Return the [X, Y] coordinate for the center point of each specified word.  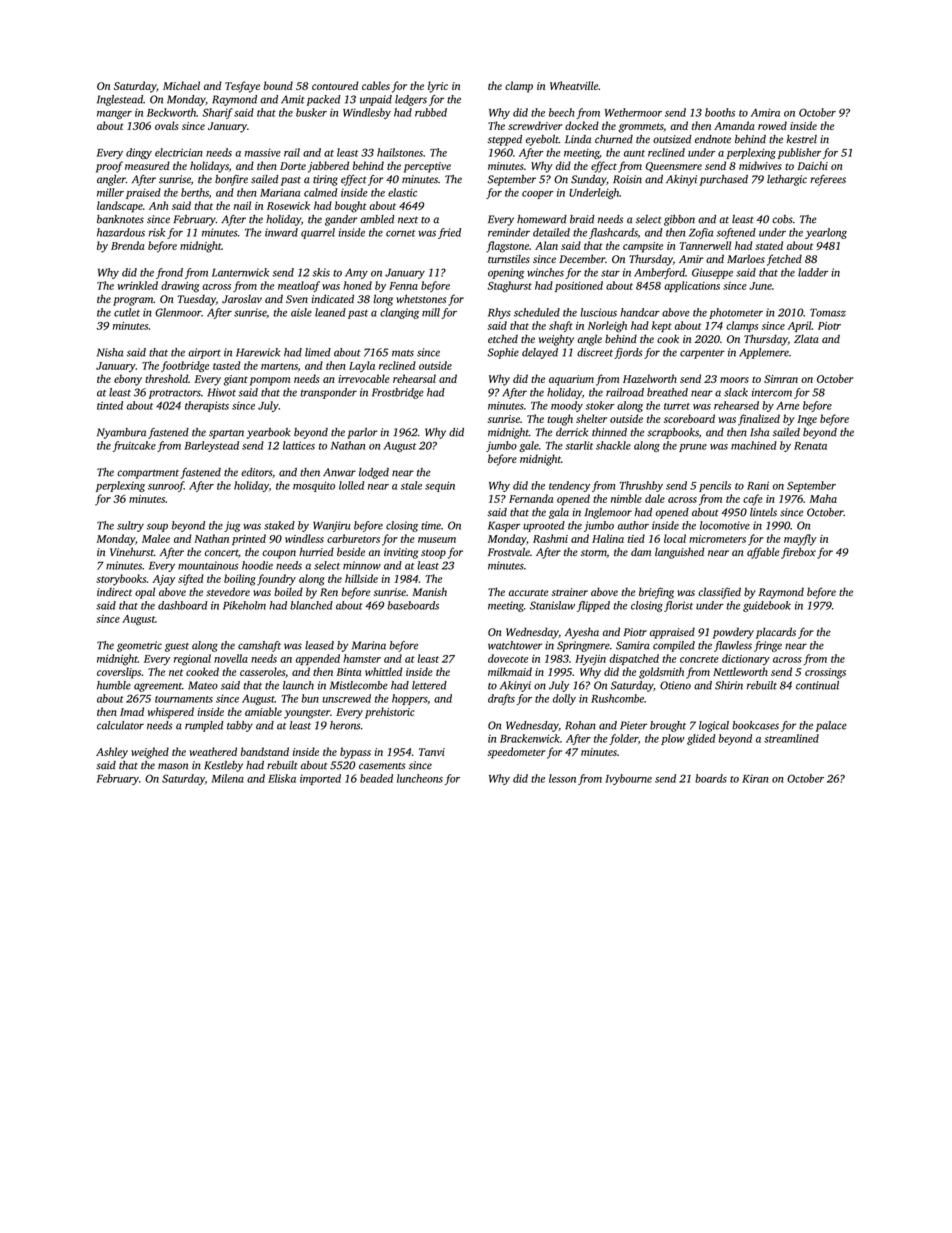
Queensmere [674, 167]
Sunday [588, 180]
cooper [538, 195]
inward [281, 232]
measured [147, 165]
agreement [158, 687]
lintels [763, 512]
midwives [760, 165]
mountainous [208, 565]
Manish [429, 591]
